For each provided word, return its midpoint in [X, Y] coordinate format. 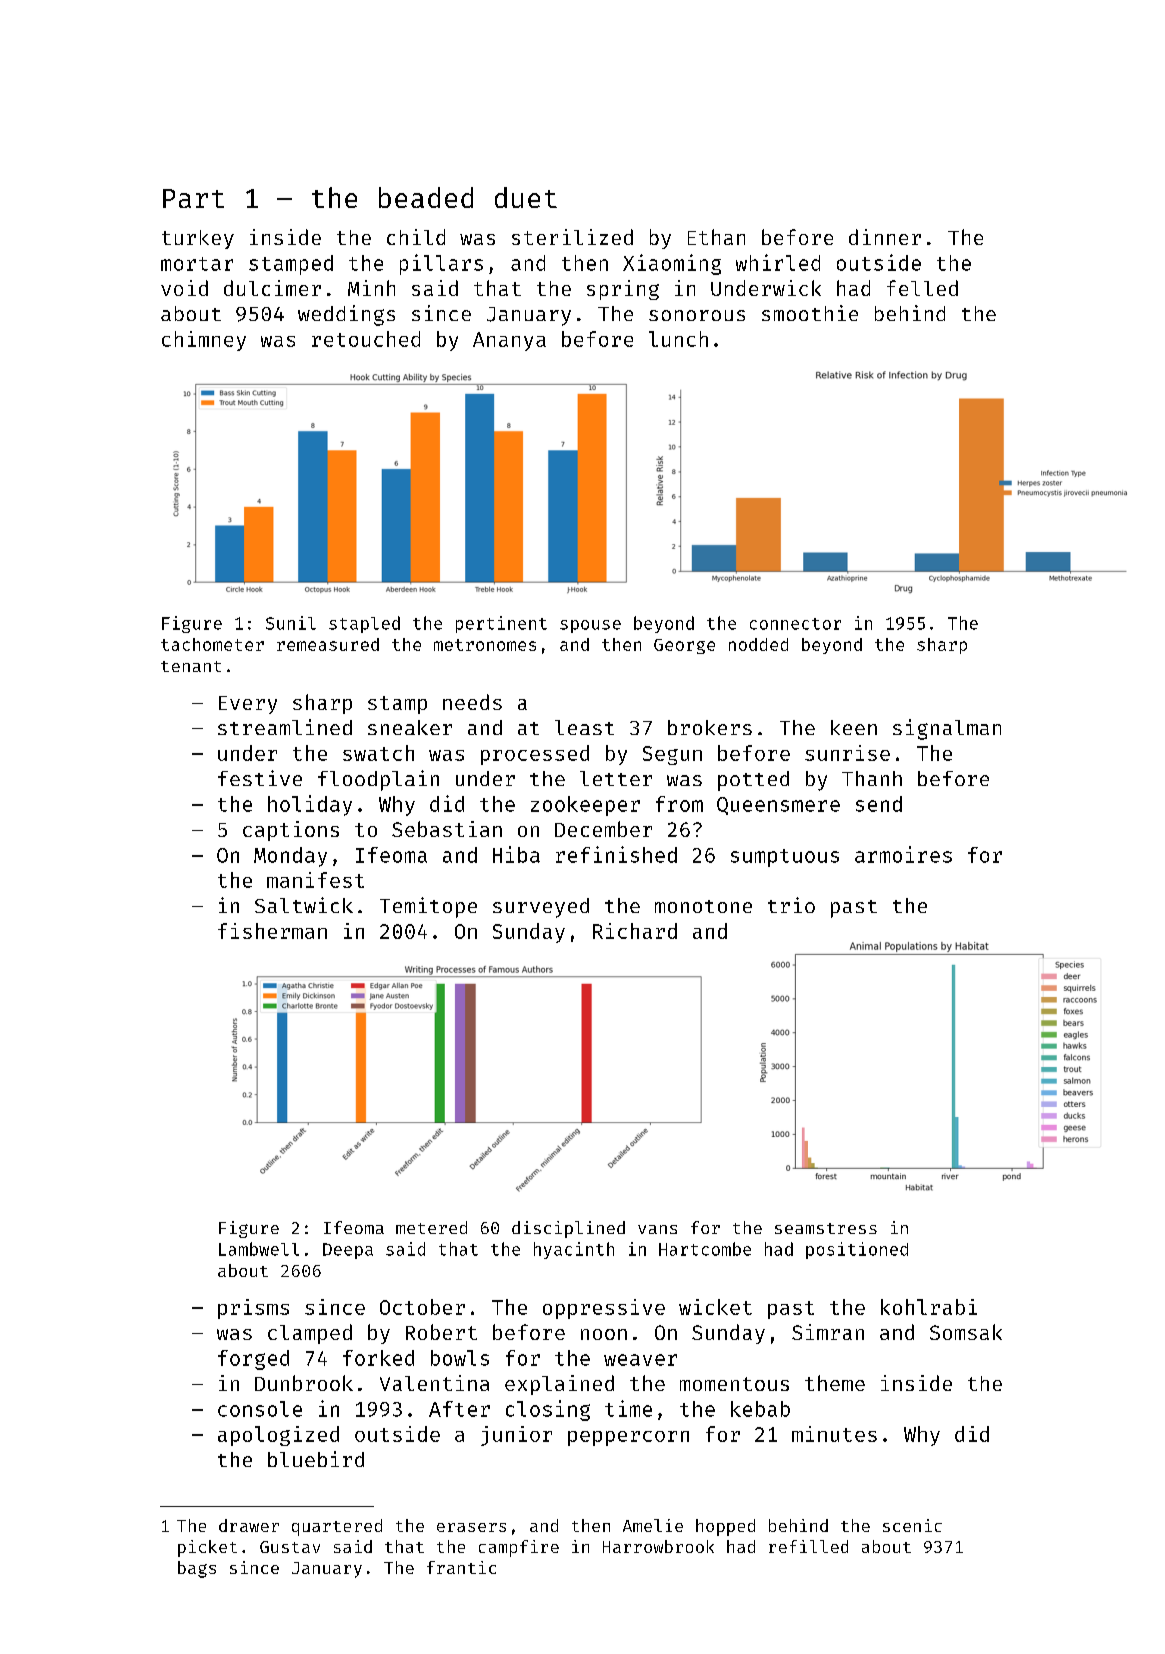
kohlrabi [929, 1307]
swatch [378, 753]
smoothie [810, 313]
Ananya [509, 341]
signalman [947, 729]
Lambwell [259, 1249]
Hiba [516, 854]
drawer [249, 1525]
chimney [204, 341]
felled [922, 288]
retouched [366, 339]
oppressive [604, 1309]
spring [623, 290]
